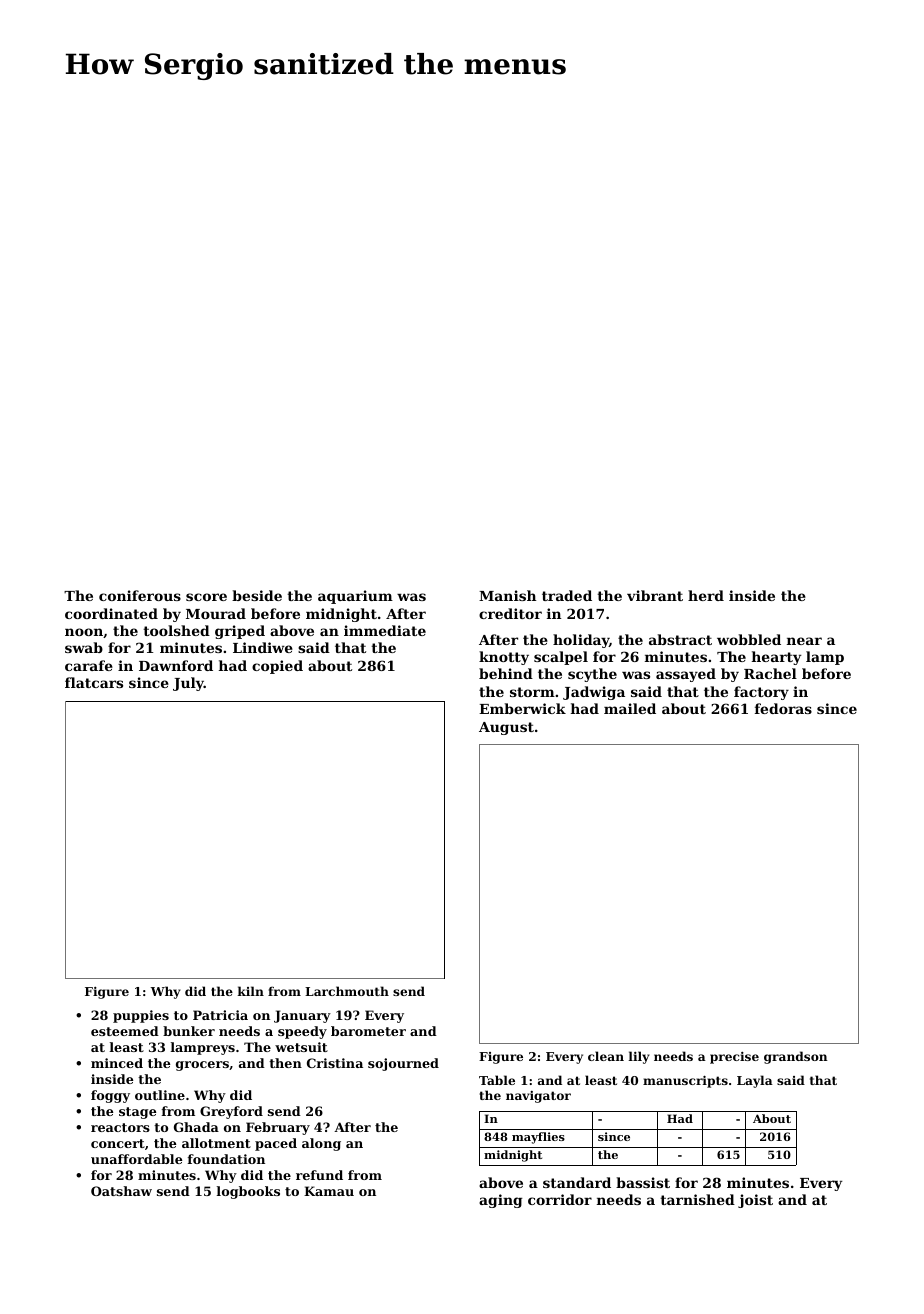  Describe the element at coordinates (567, 595) in the page. I see `traded` at that location.
